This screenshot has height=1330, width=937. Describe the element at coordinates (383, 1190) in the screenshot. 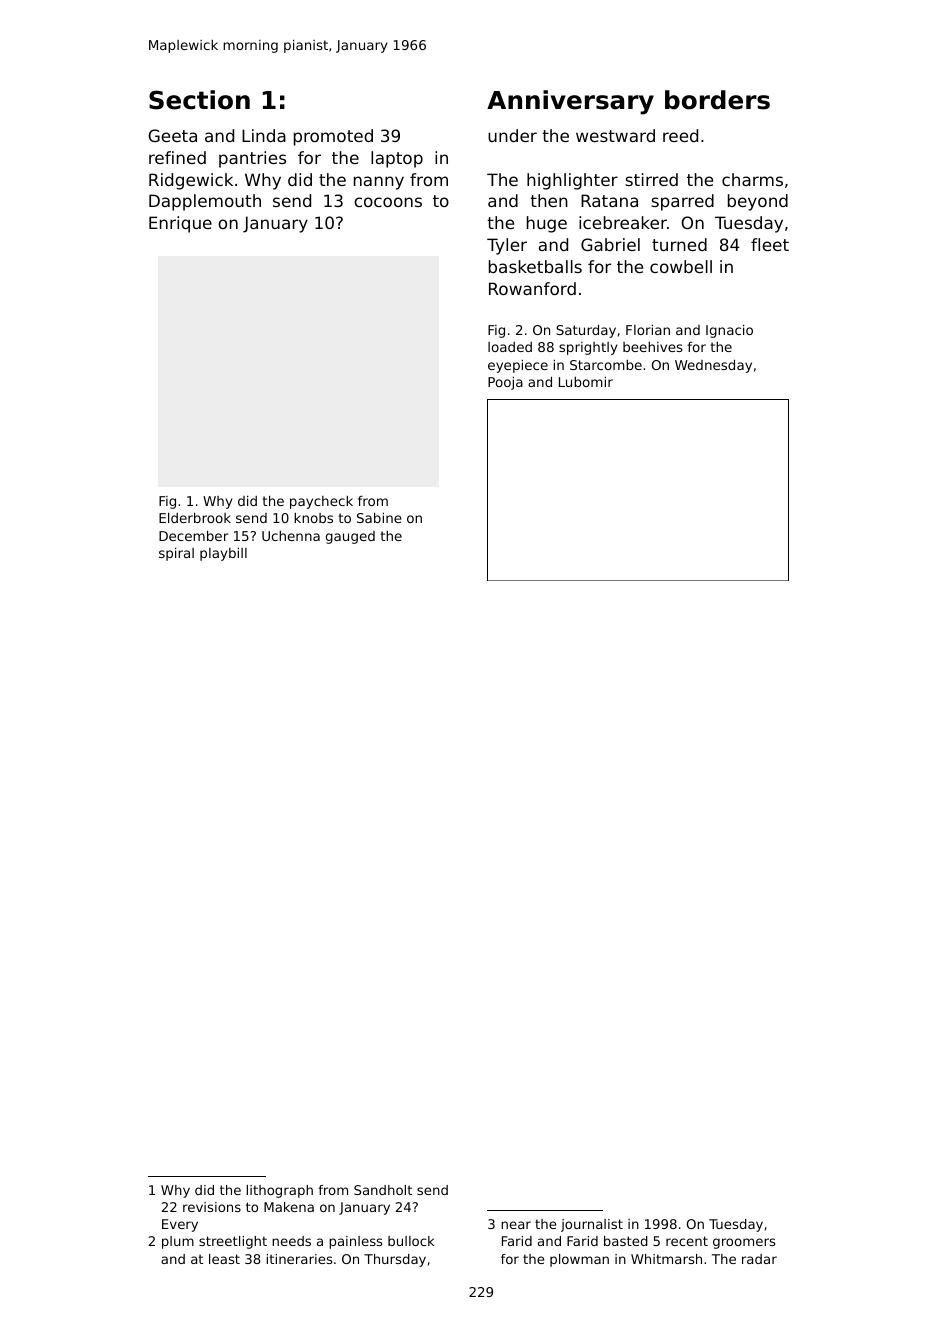

I see `Sandholt` at that location.
